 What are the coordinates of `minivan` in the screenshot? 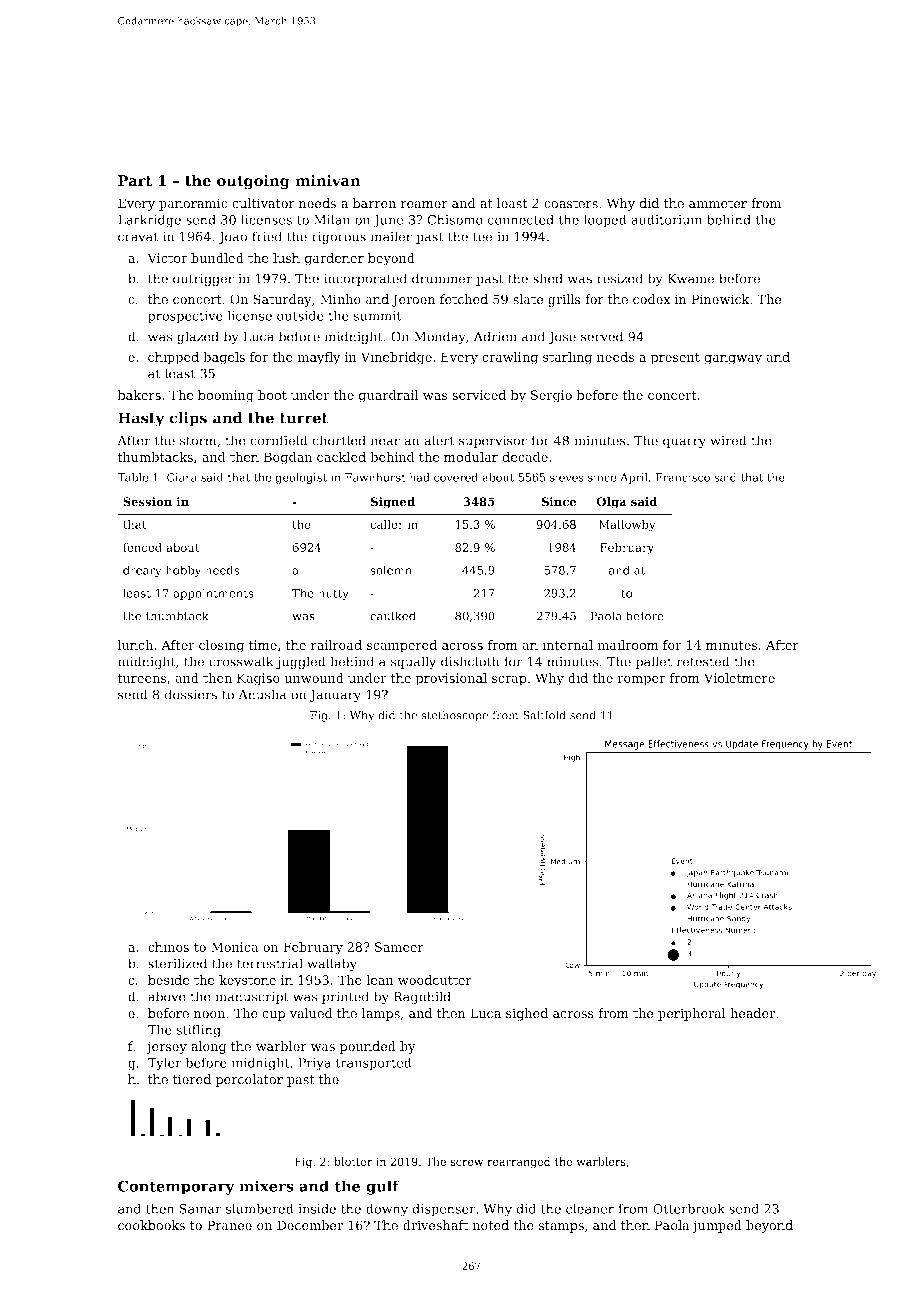 It's located at (327, 181).
